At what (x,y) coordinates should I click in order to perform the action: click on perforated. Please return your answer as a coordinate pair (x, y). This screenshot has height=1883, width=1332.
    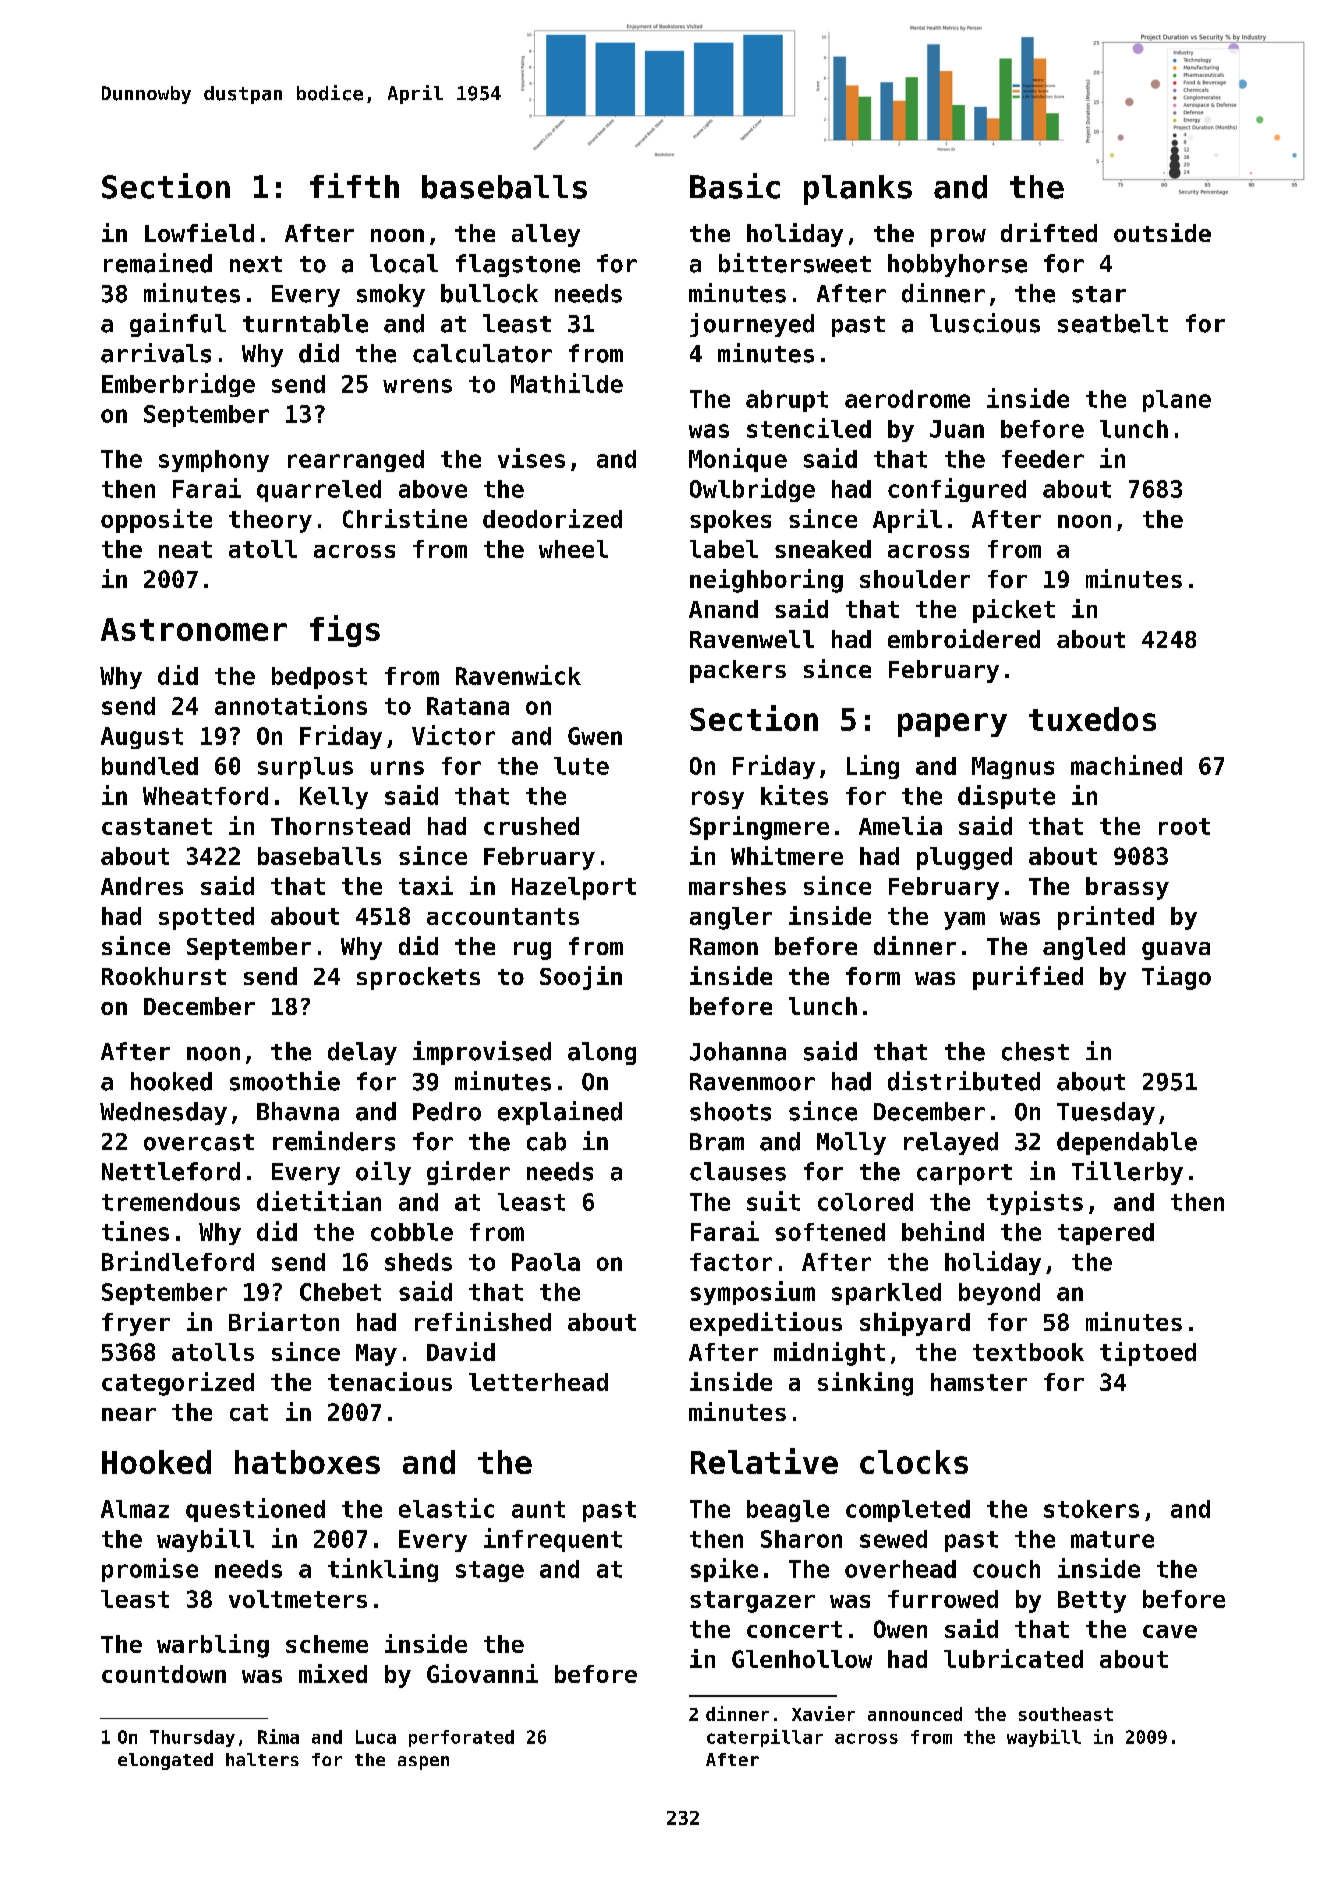
    Looking at the image, I should click on (461, 1738).
